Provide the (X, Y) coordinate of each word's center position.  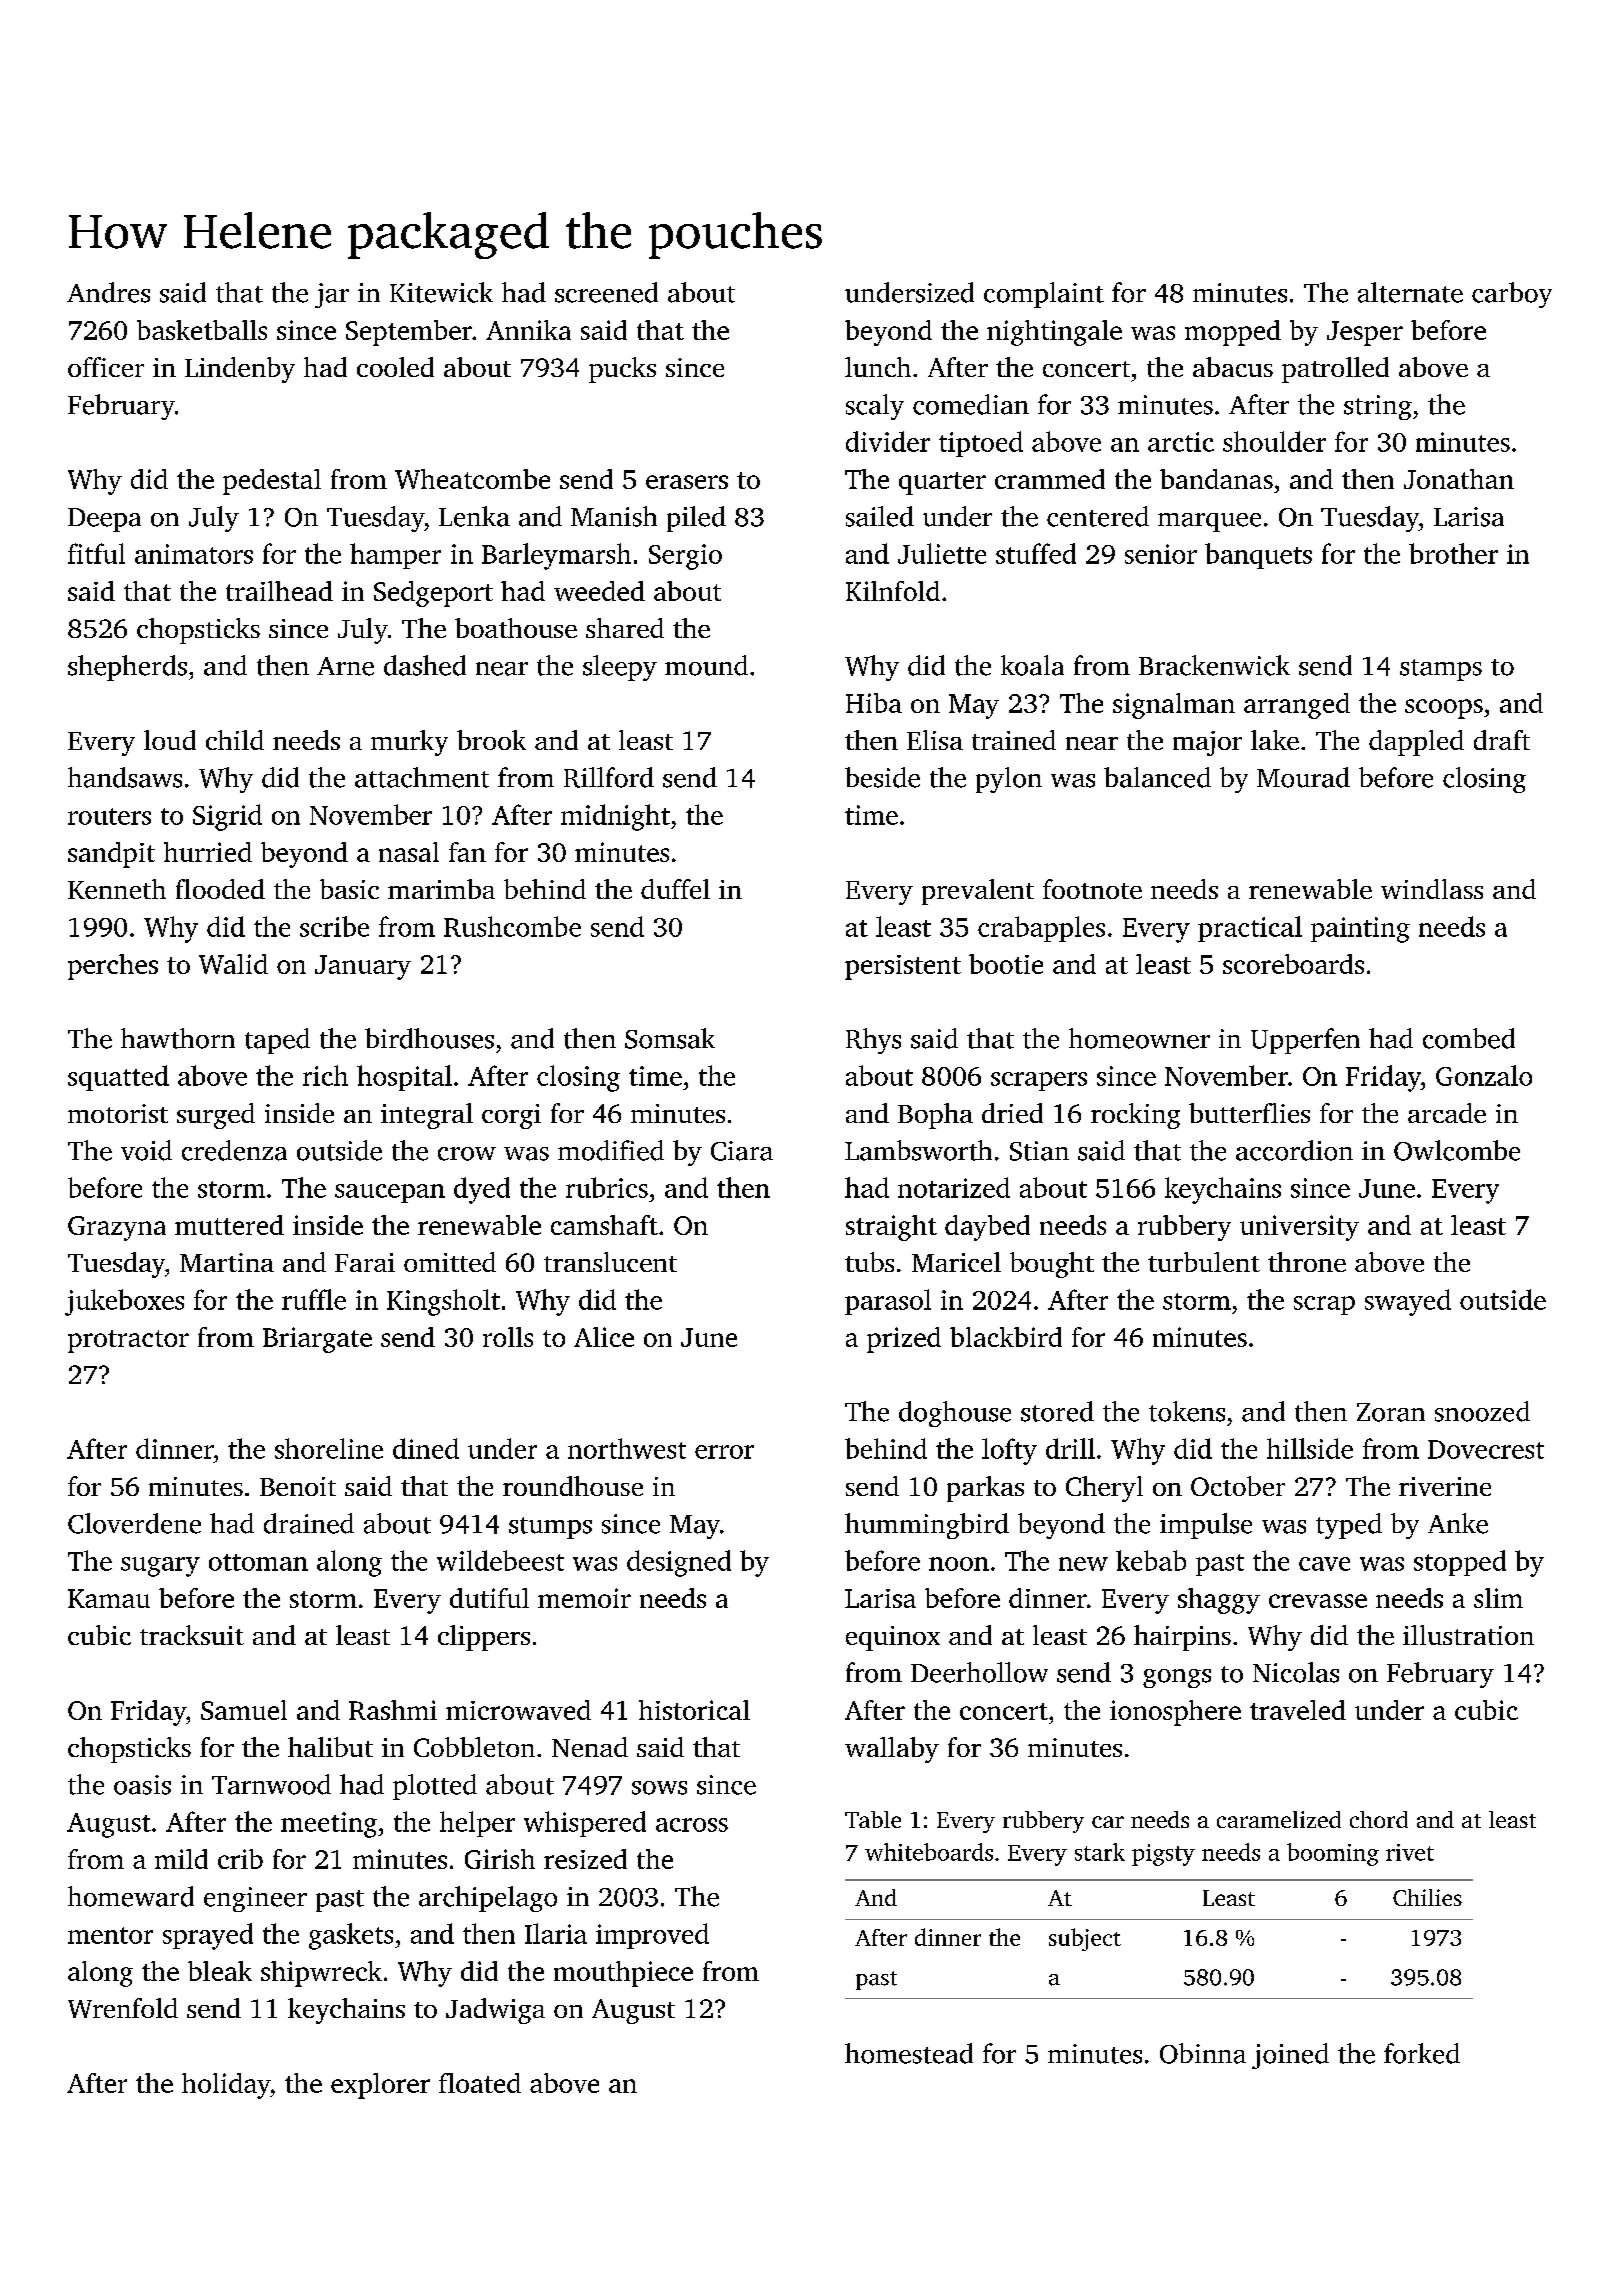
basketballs (202, 330)
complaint (1044, 295)
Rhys (873, 1041)
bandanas (1216, 479)
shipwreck (321, 1974)
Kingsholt (443, 1302)
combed (1469, 1038)
